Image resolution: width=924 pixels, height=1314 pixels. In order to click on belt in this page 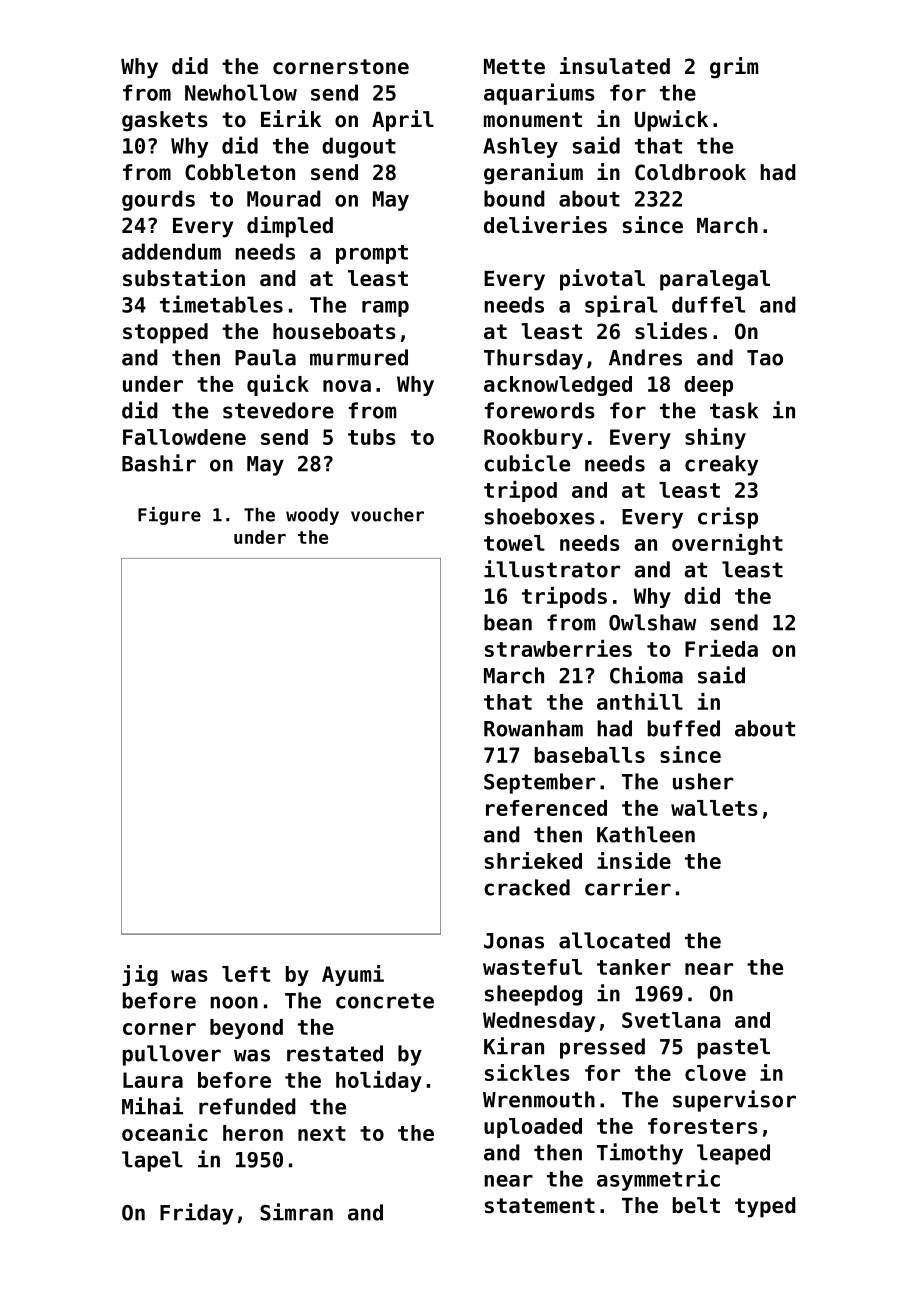, I will do `click(696, 1205)`.
